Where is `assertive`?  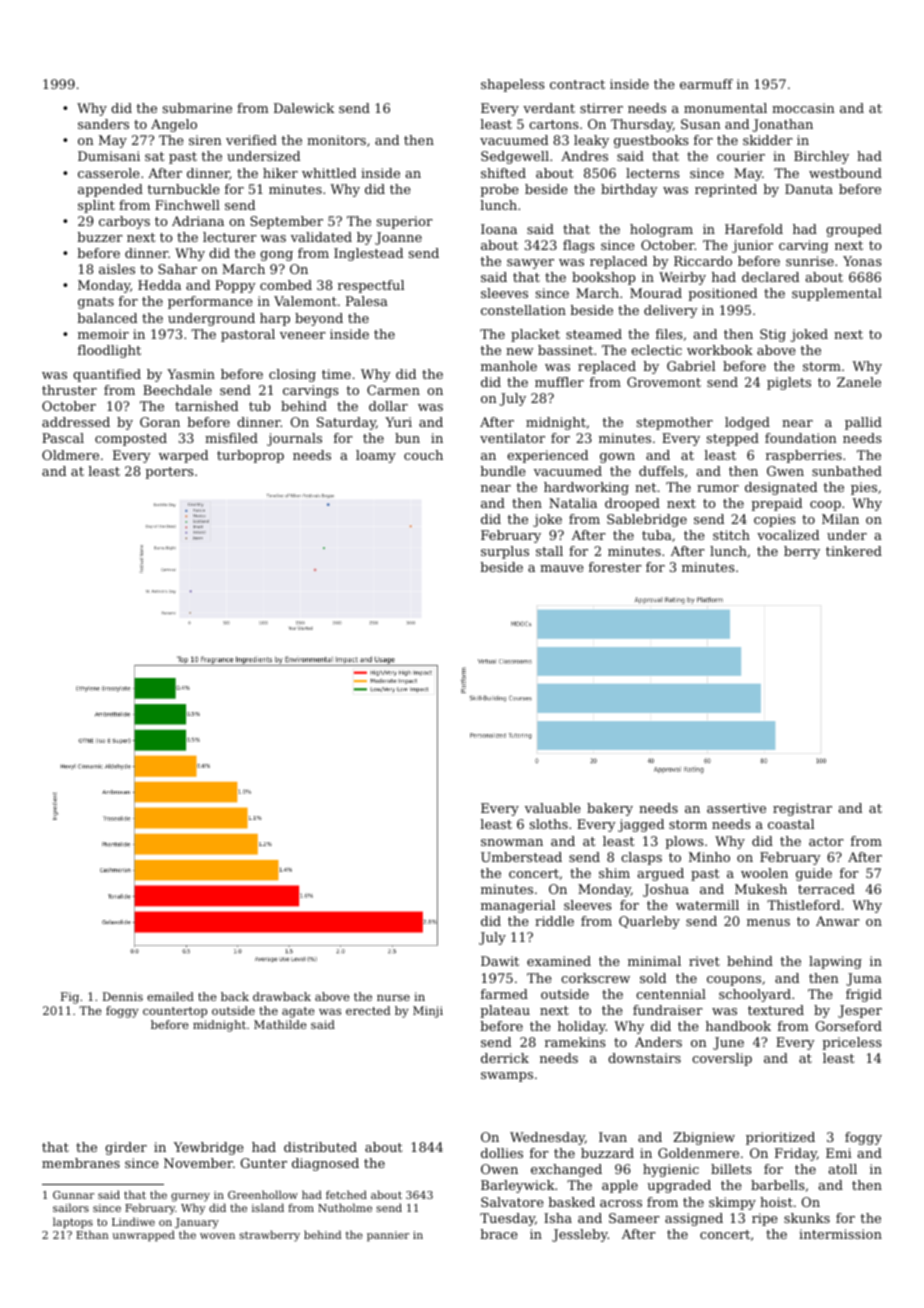 assertive is located at coordinates (736, 808).
